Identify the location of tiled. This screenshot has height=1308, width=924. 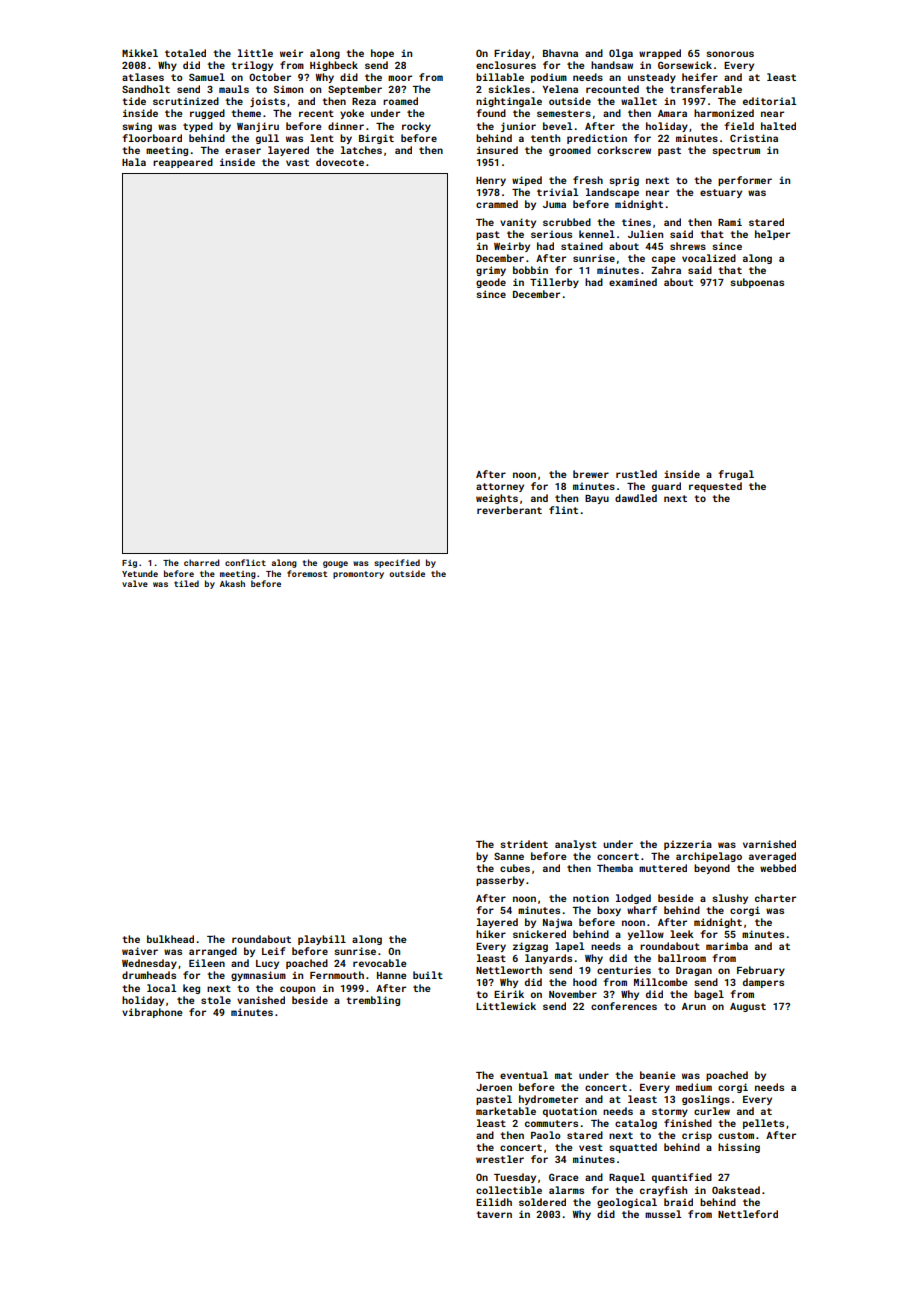
(186, 583).
